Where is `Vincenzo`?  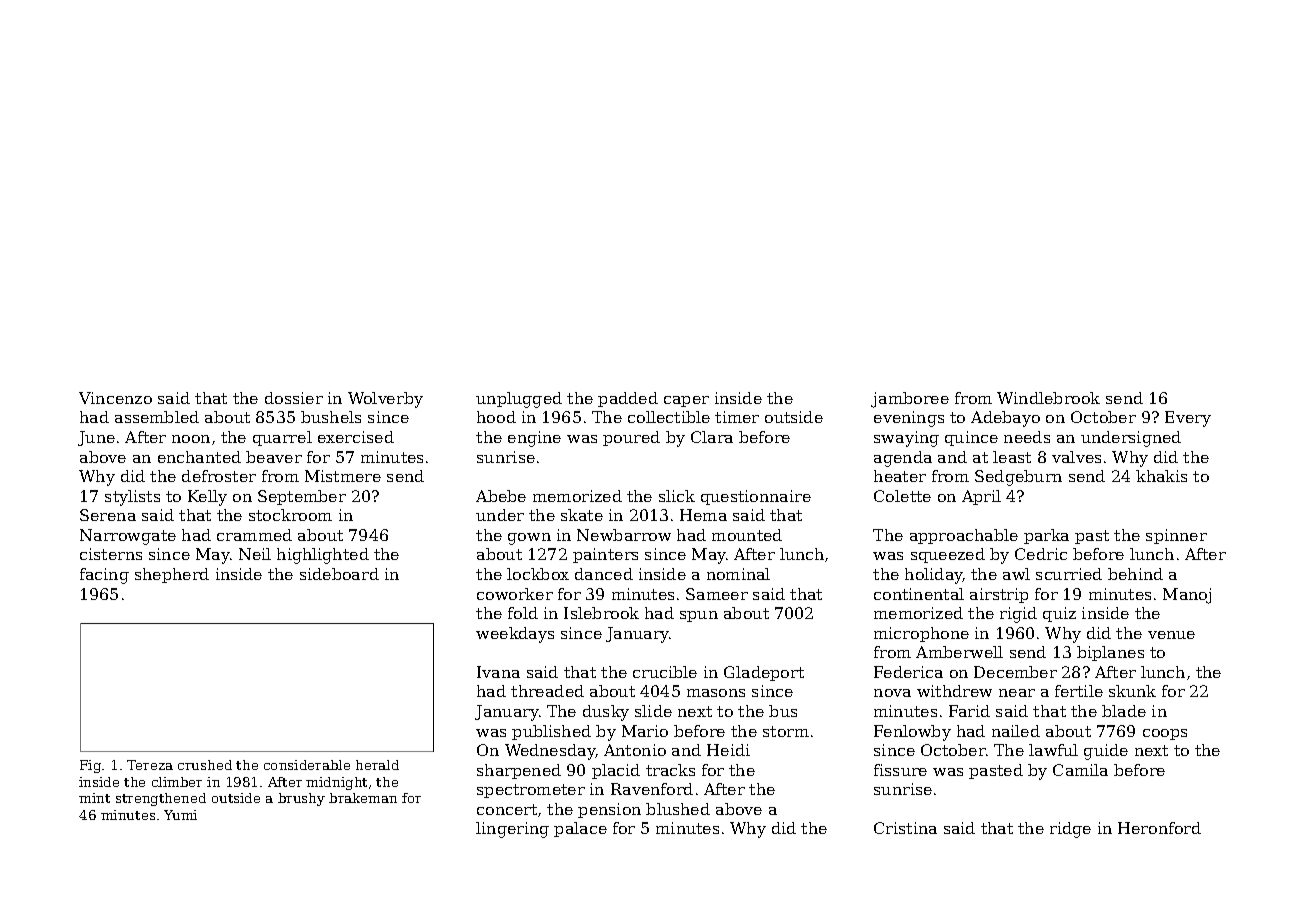 Vincenzo is located at coordinates (115, 398).
